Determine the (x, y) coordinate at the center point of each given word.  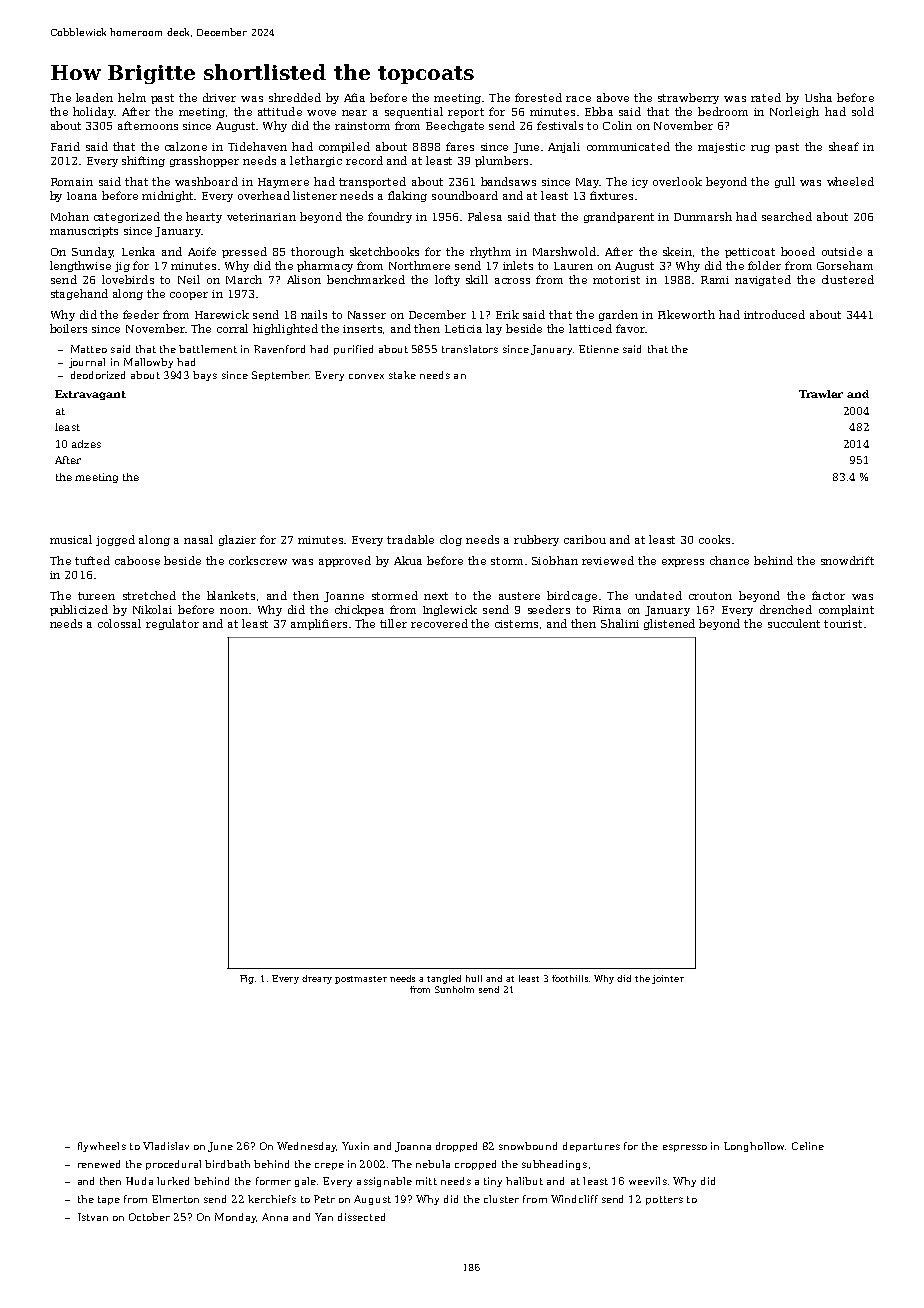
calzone (186, 146)
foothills (571, 978)
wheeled (850, 181)
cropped (475, 1165)
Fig (247, 979)
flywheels (102, 1147)
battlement (208, 349)
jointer (668, 979)
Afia (354, 97)
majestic (721, 148)
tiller (393, 623)
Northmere (419, 265)
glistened (669, 624)
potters (664, 1200)
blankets (231, 595)
